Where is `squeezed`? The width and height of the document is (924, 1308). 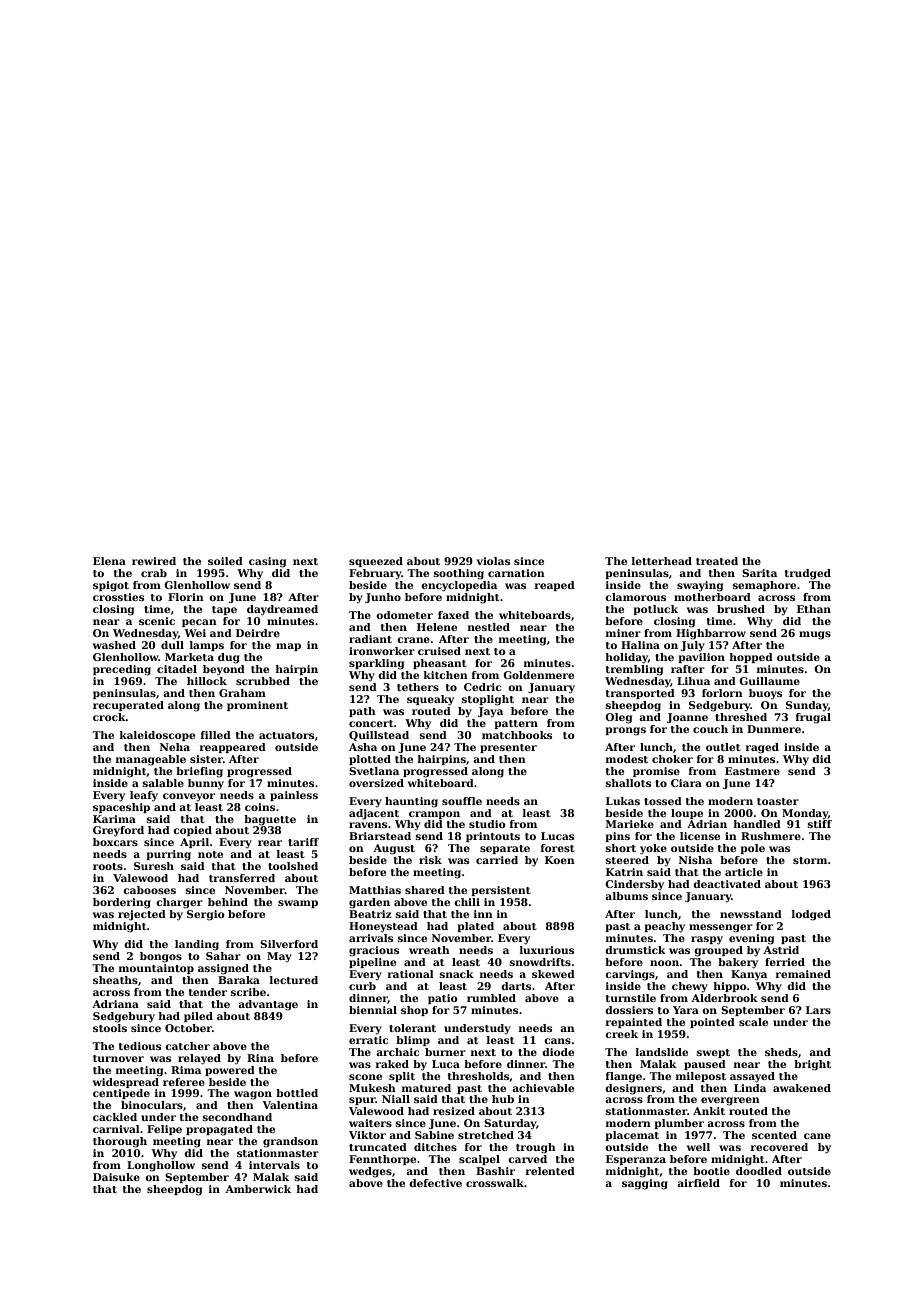 squeezed is located at coordinates (376, 562).
